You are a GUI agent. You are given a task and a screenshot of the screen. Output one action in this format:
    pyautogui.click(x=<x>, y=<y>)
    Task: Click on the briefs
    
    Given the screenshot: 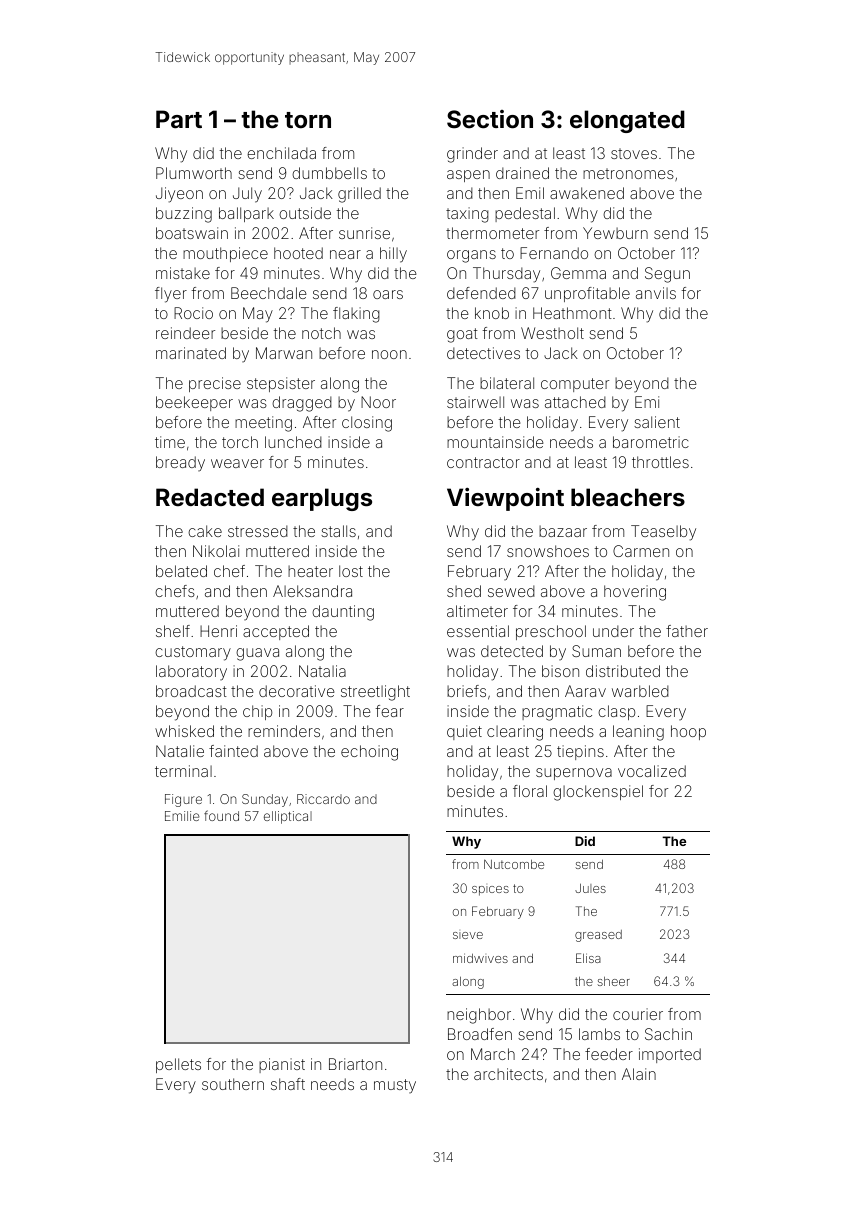 What is the action you would take?
    pyautogui.click(x=466, y=691)
